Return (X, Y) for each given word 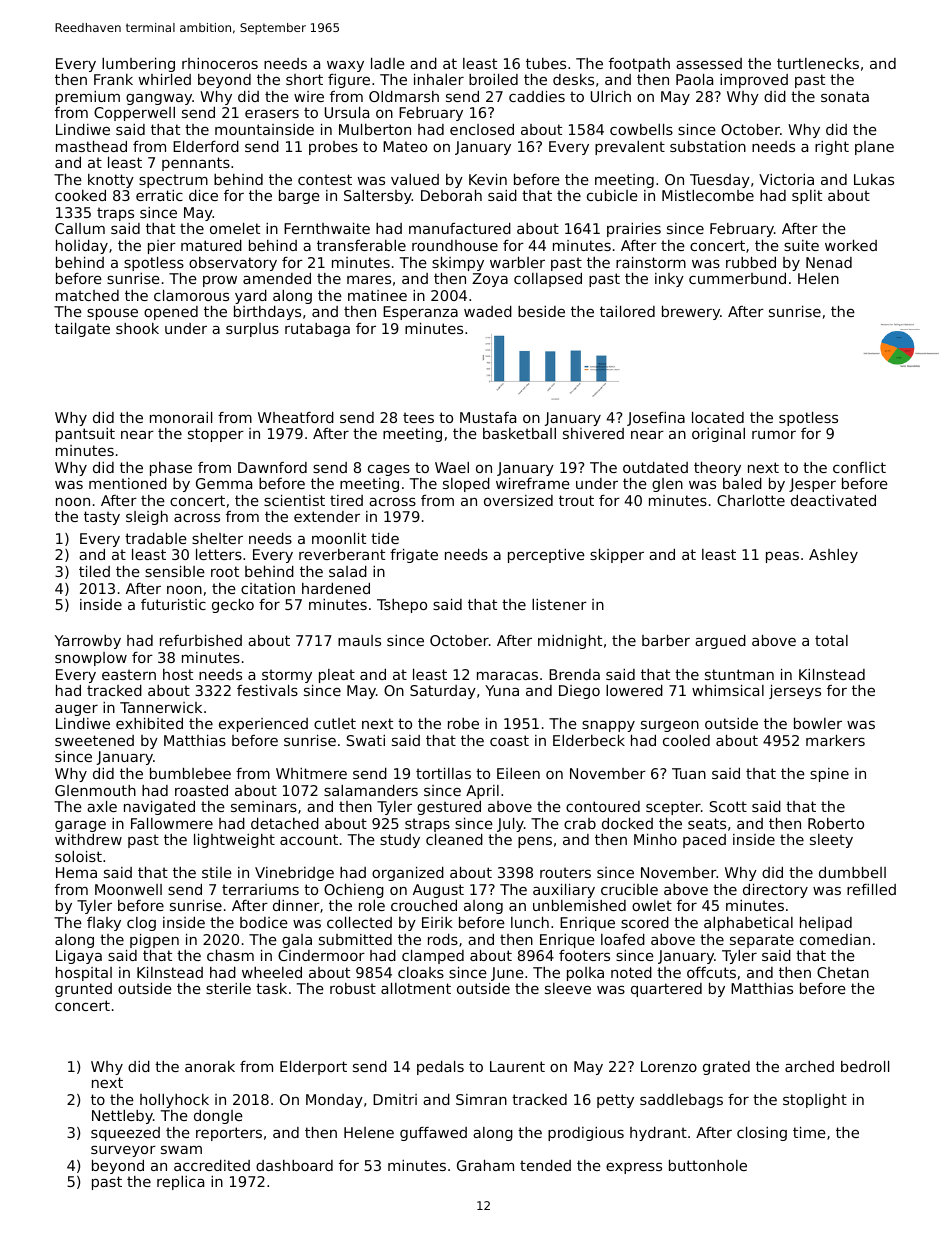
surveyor (123, 1151)
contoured (603, 806)
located (718, 417)
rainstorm (651, 262)
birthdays (267, 313)
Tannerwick (161, 707)
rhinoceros (220, 63)
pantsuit (85, 435)
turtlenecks (818, 63)
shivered (593, 433)
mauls (359, 640)
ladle (388, 63)
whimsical (728, 690)
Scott (728, 806)
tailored (627, 311)
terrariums (260, 889)
